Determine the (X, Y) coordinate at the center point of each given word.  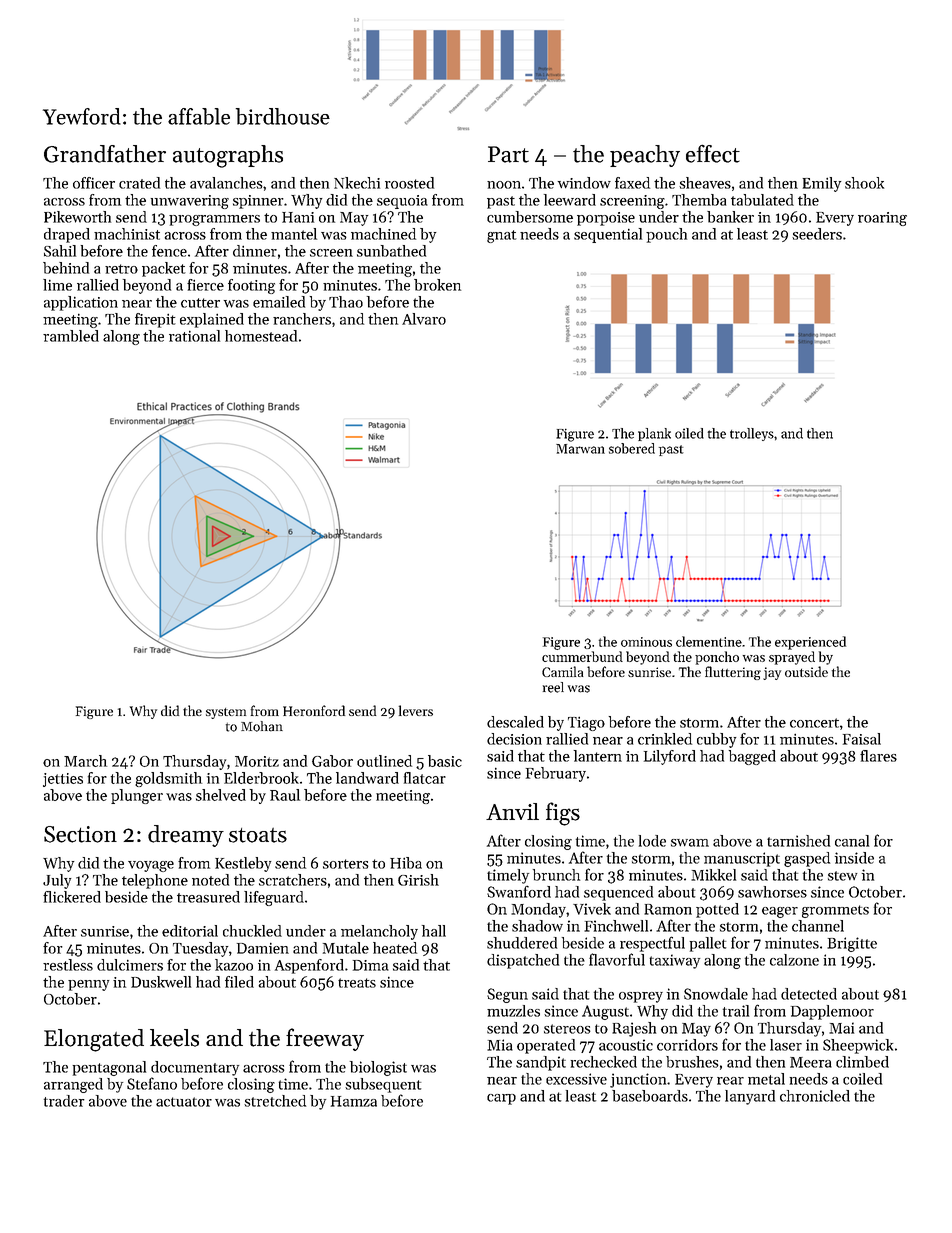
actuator (184, 1102)
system (226, 713)
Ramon (668, 909)
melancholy (379, 932)
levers (416, 710)
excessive (576, 1079)
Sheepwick (858, 1046)
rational (194, 336)
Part (508, 154)
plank (654, 434)
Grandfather (105, 154)
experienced (810, 643)
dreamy (186, 836)
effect (713, 154)
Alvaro (424, 319)
